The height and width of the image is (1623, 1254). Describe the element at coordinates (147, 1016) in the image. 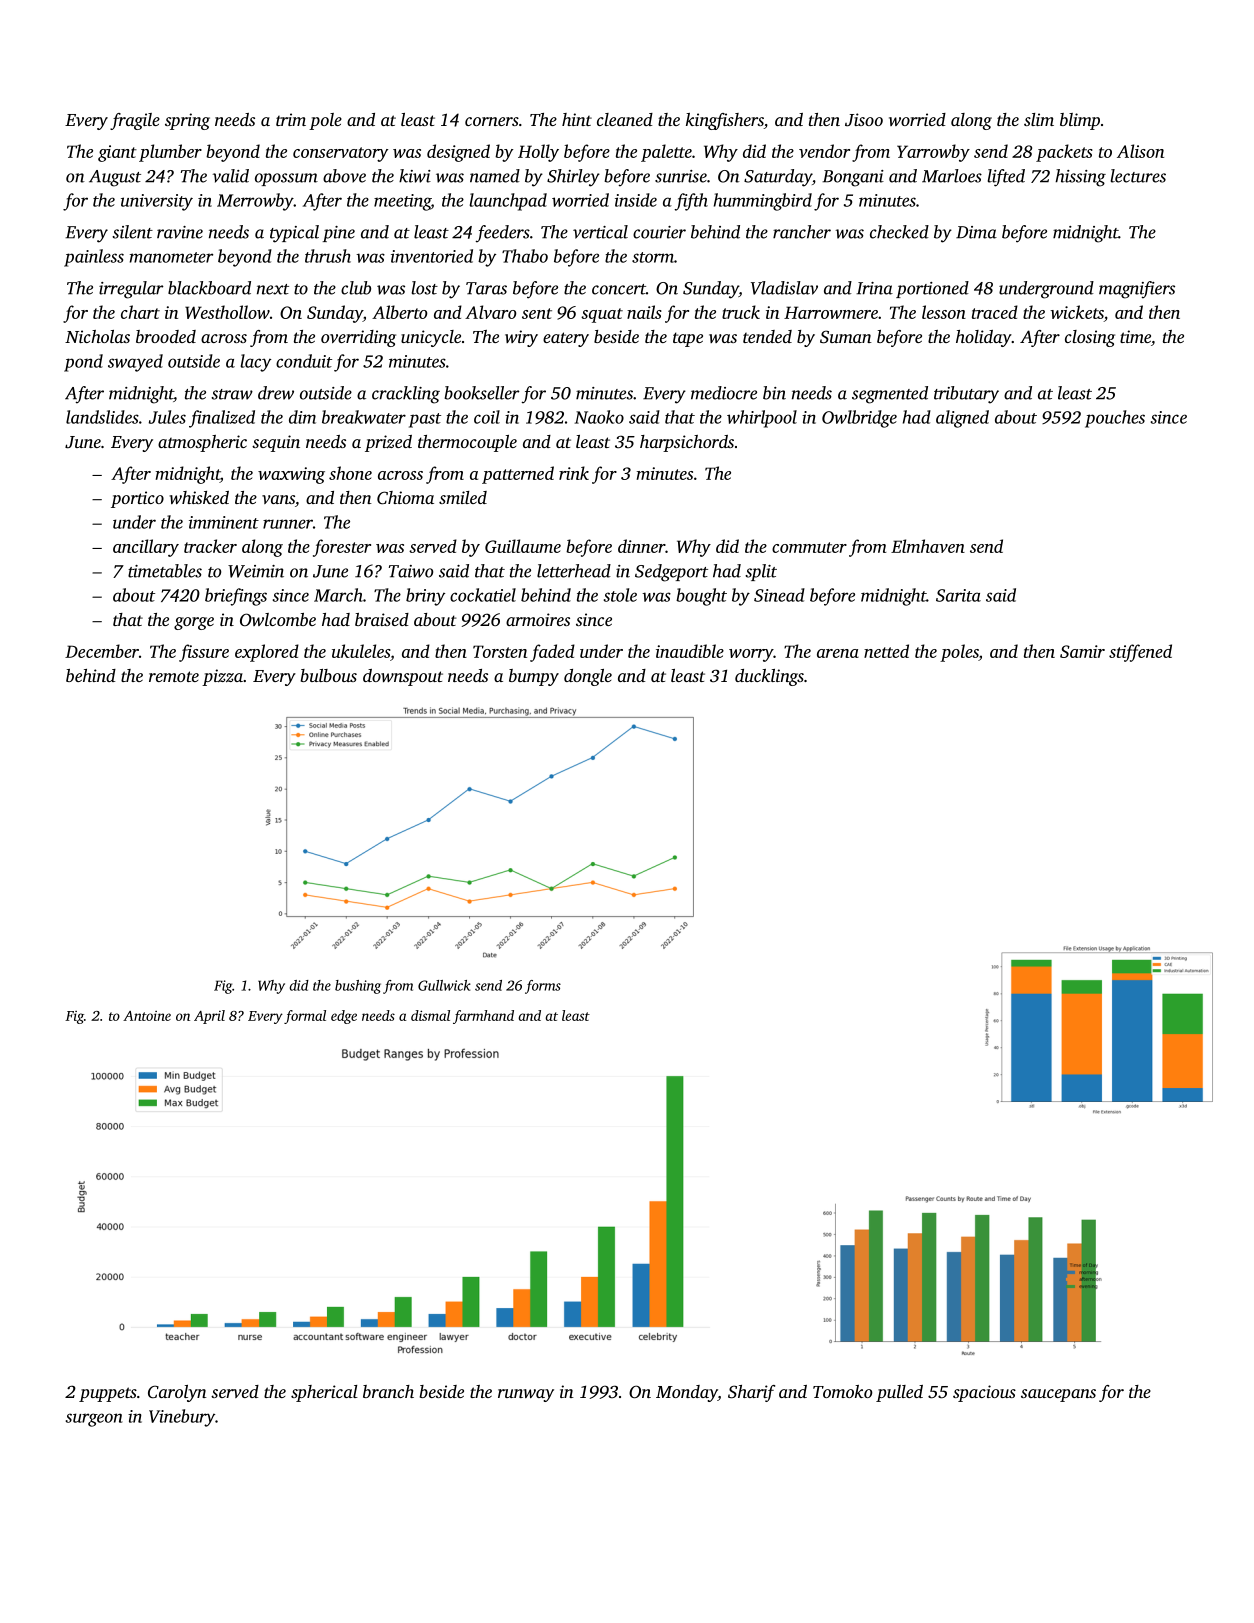

I see `Antoine` at that location.
